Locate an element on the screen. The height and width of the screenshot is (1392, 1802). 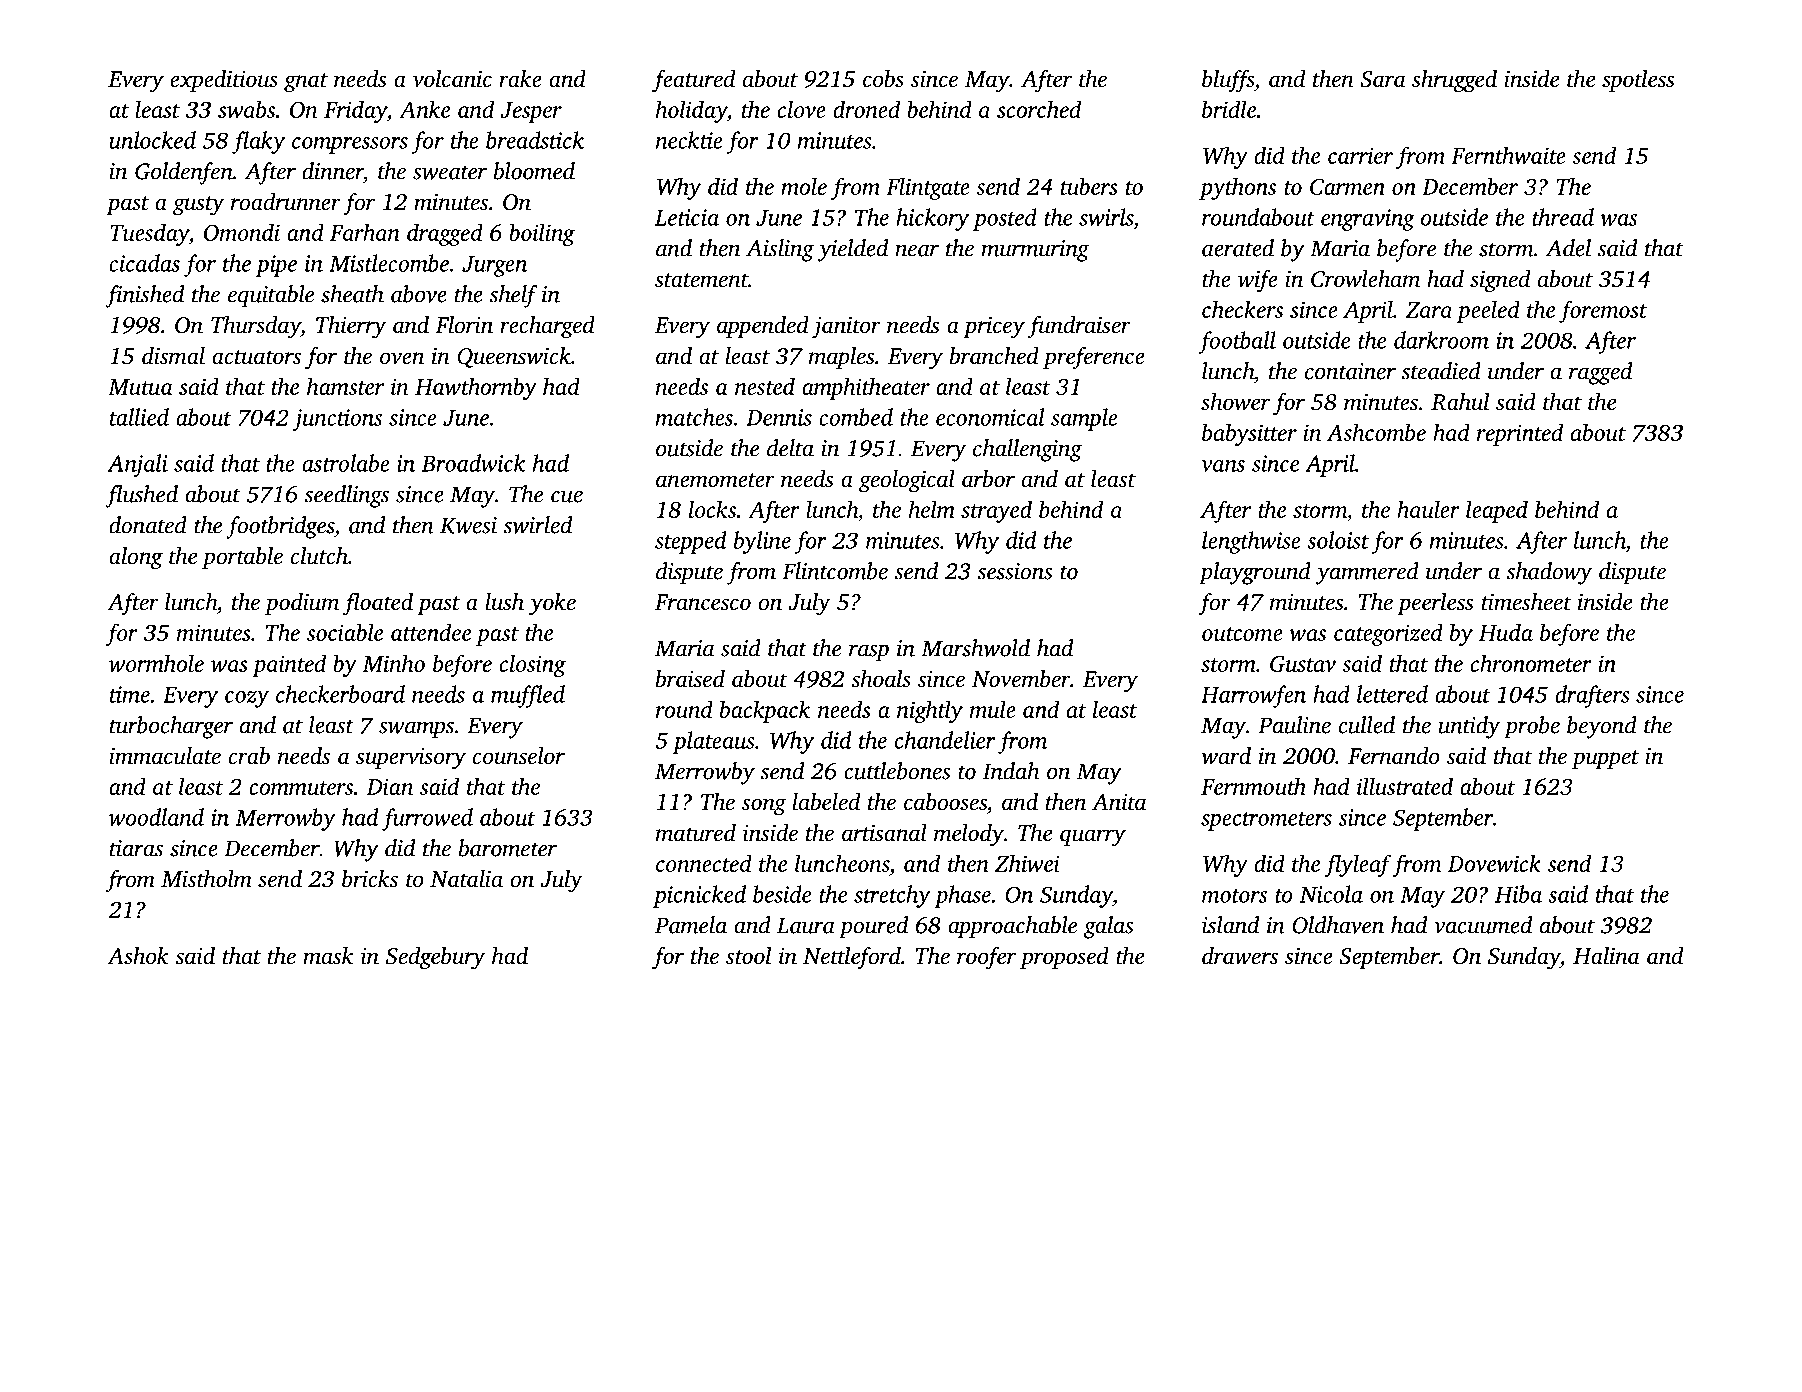
Florin is located at coordinates (464, 324).
